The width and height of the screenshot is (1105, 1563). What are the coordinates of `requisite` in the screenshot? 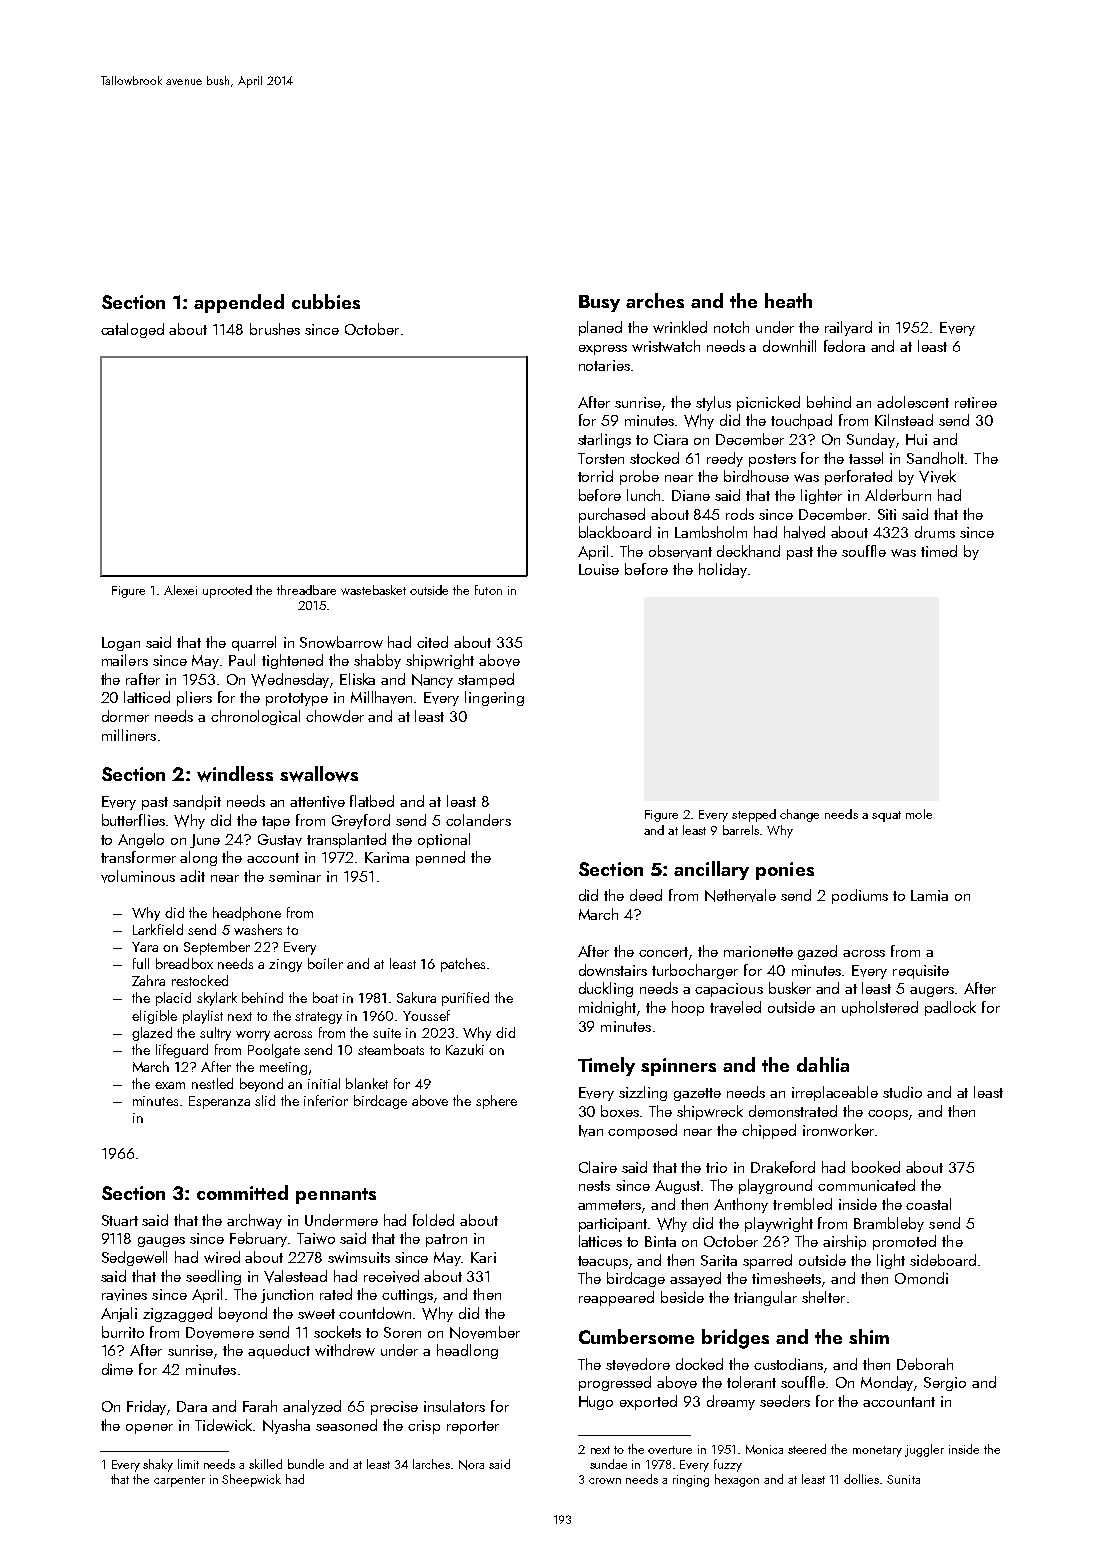 It's located at (921, 972).
